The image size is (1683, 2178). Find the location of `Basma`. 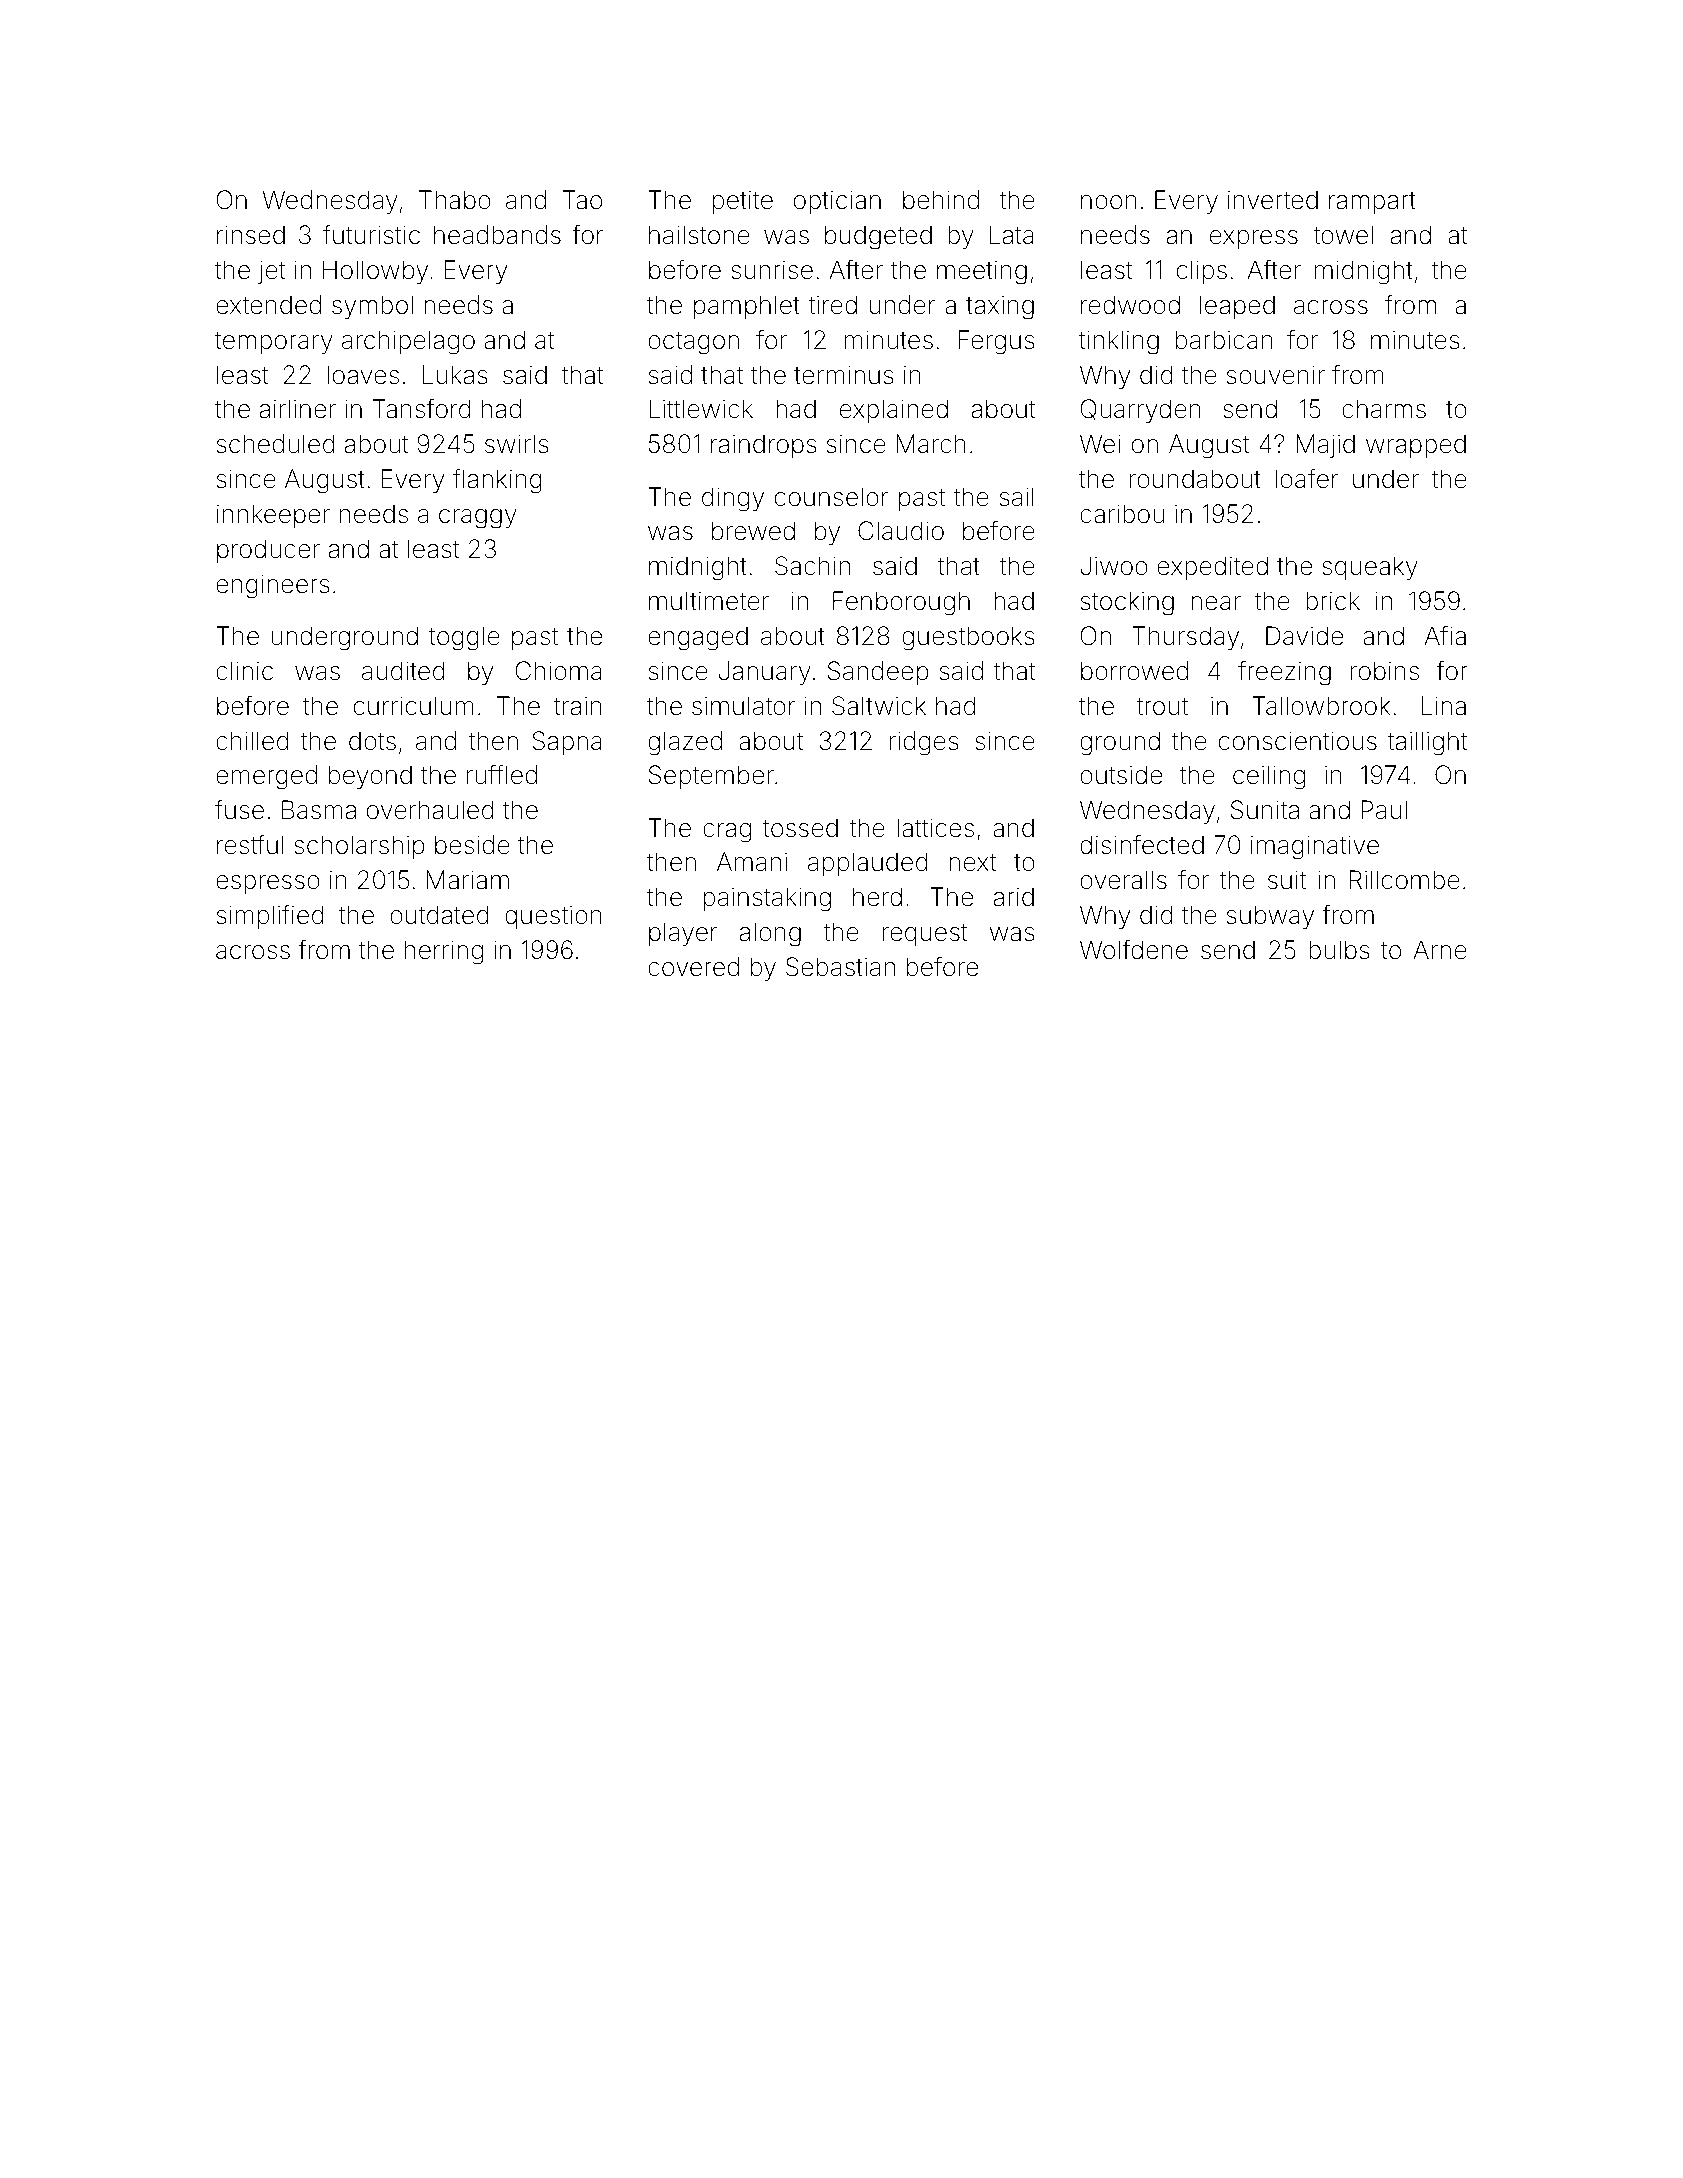

Basma is located at coordinates (319, 810).
